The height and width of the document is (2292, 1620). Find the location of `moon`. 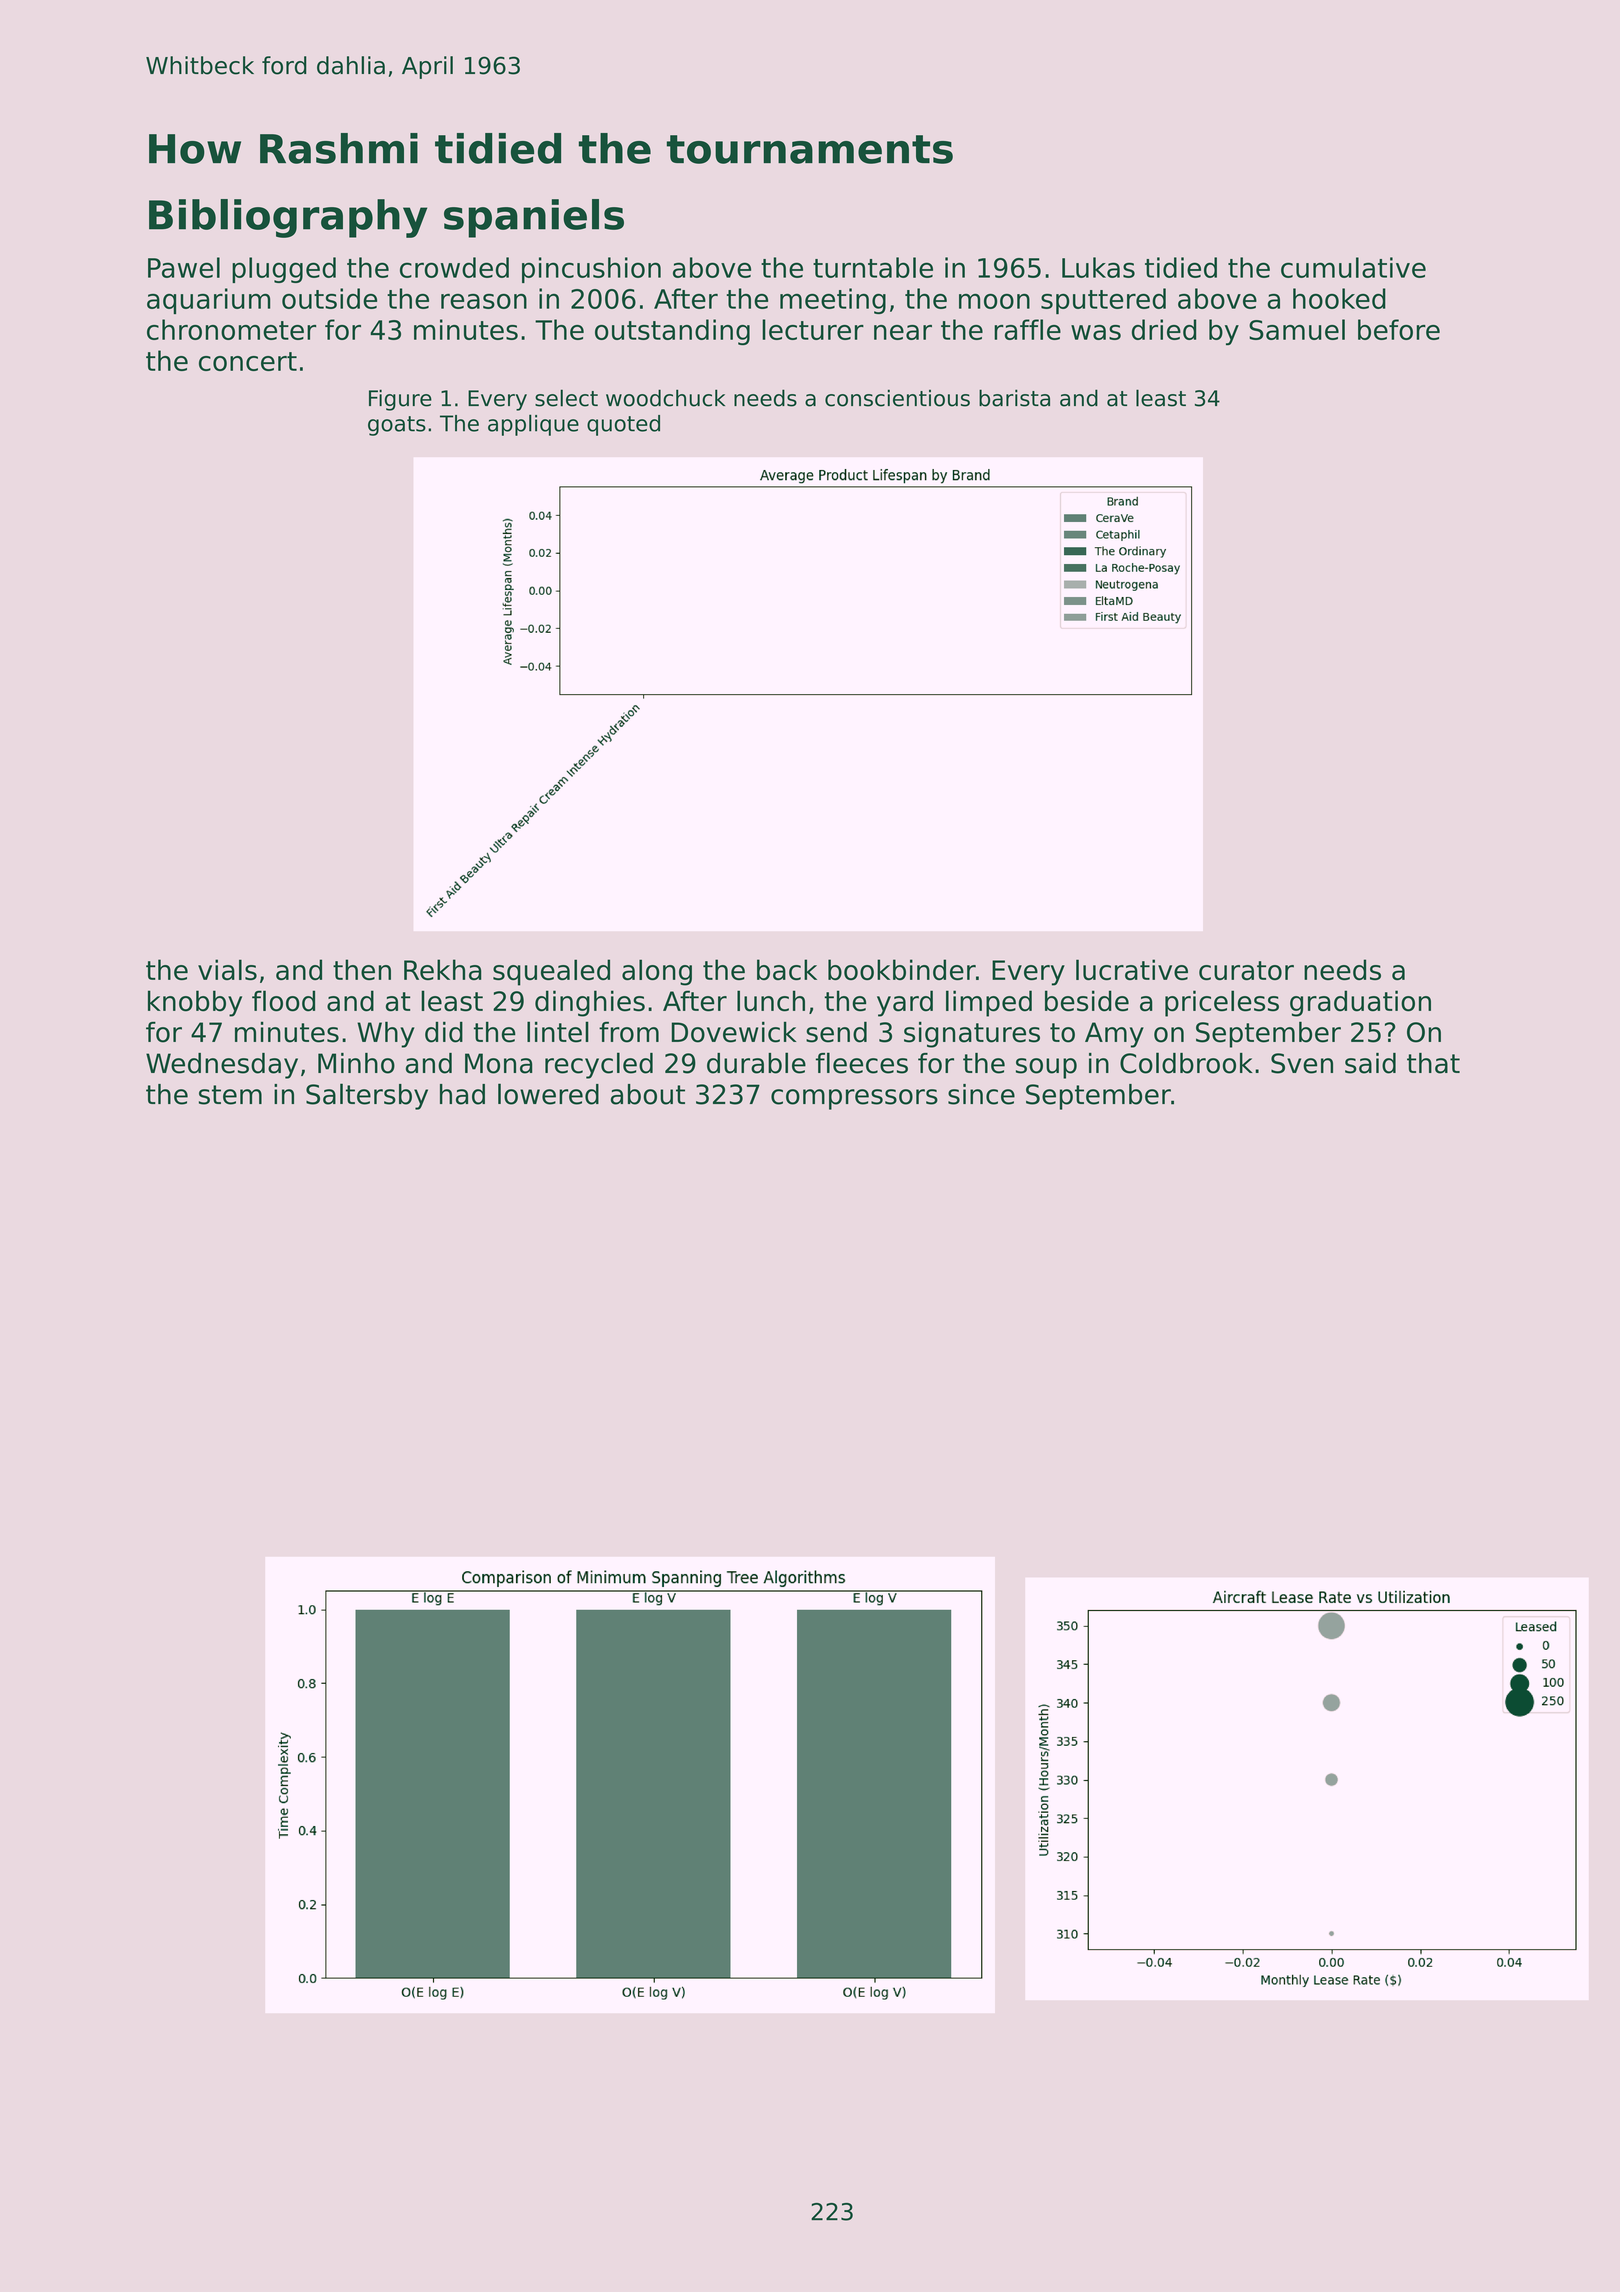

moon is located at coordinates (994, 301).
